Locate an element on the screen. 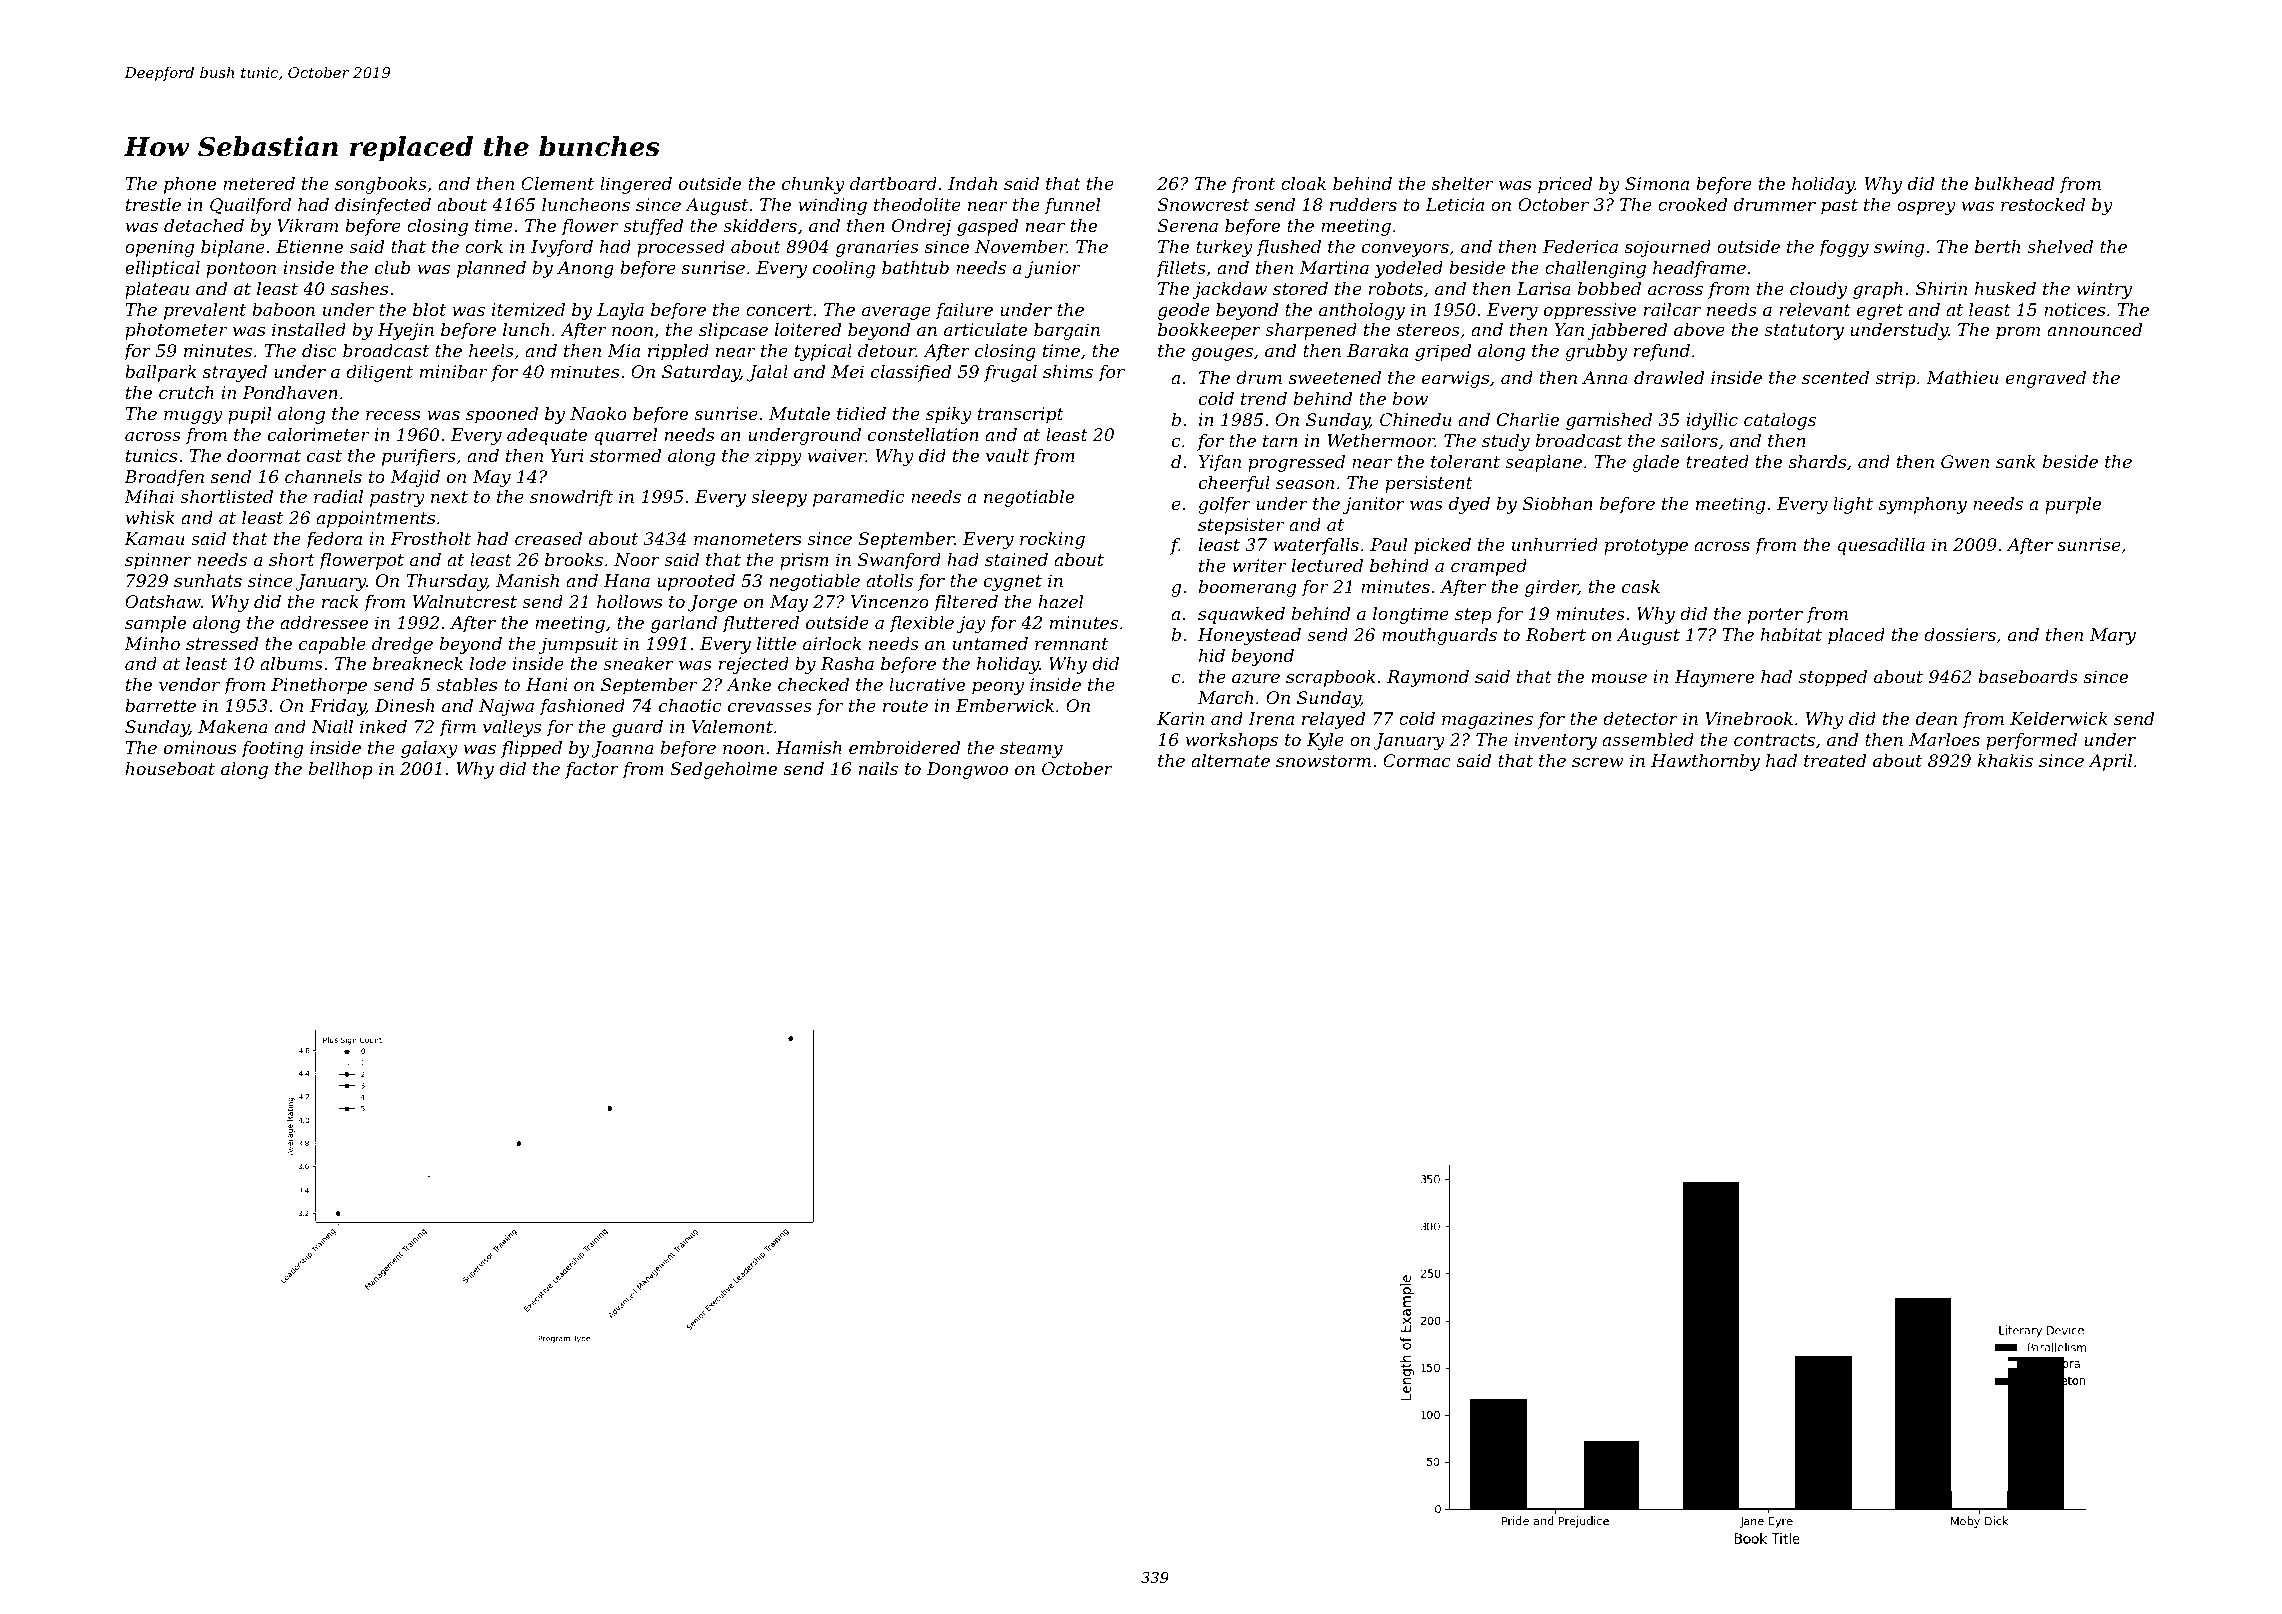  muggy is located at coordinates (193, 417).
